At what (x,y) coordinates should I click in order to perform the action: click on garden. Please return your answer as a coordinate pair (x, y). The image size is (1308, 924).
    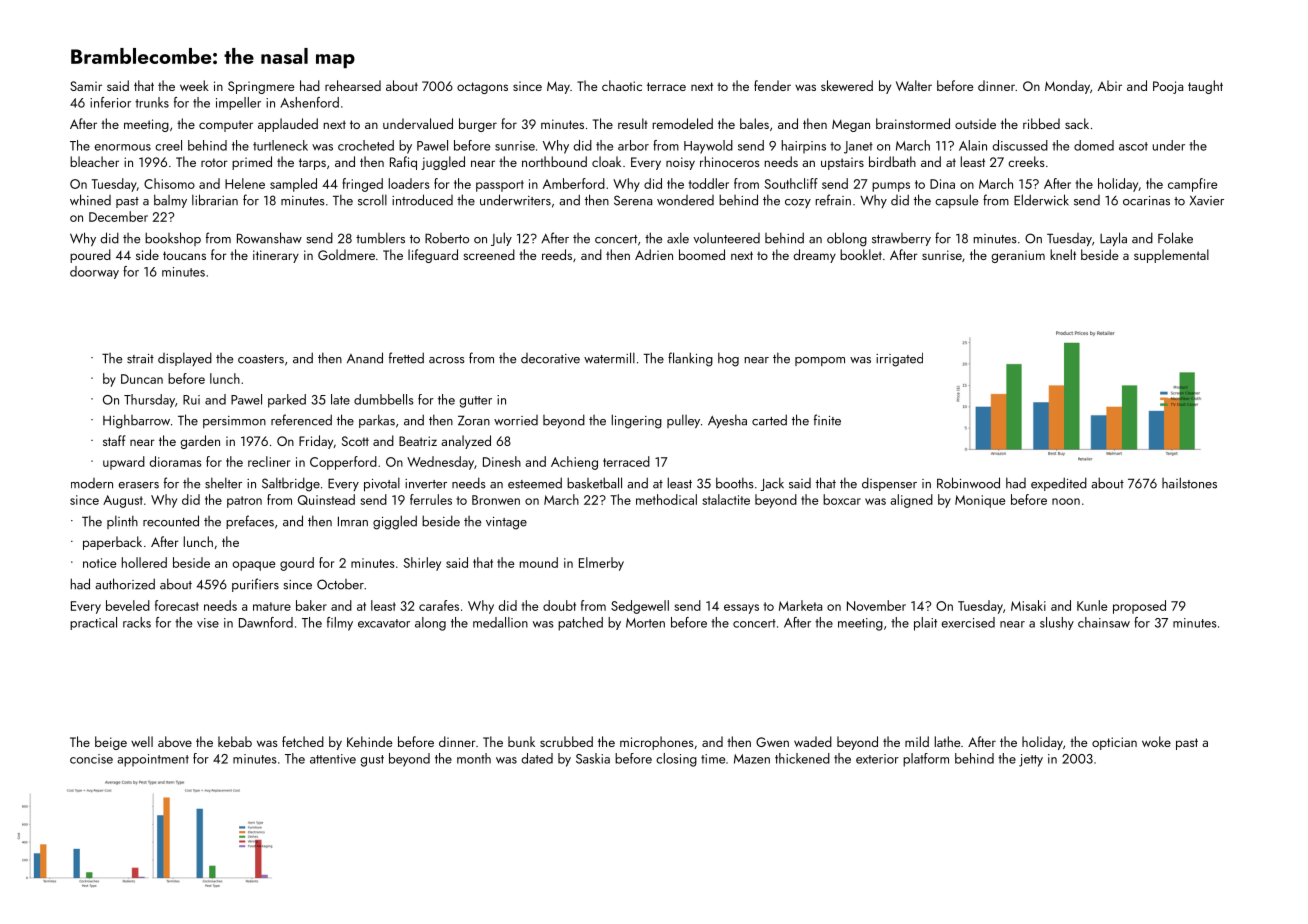
    Looking at the image, I should click on (200, 442).
